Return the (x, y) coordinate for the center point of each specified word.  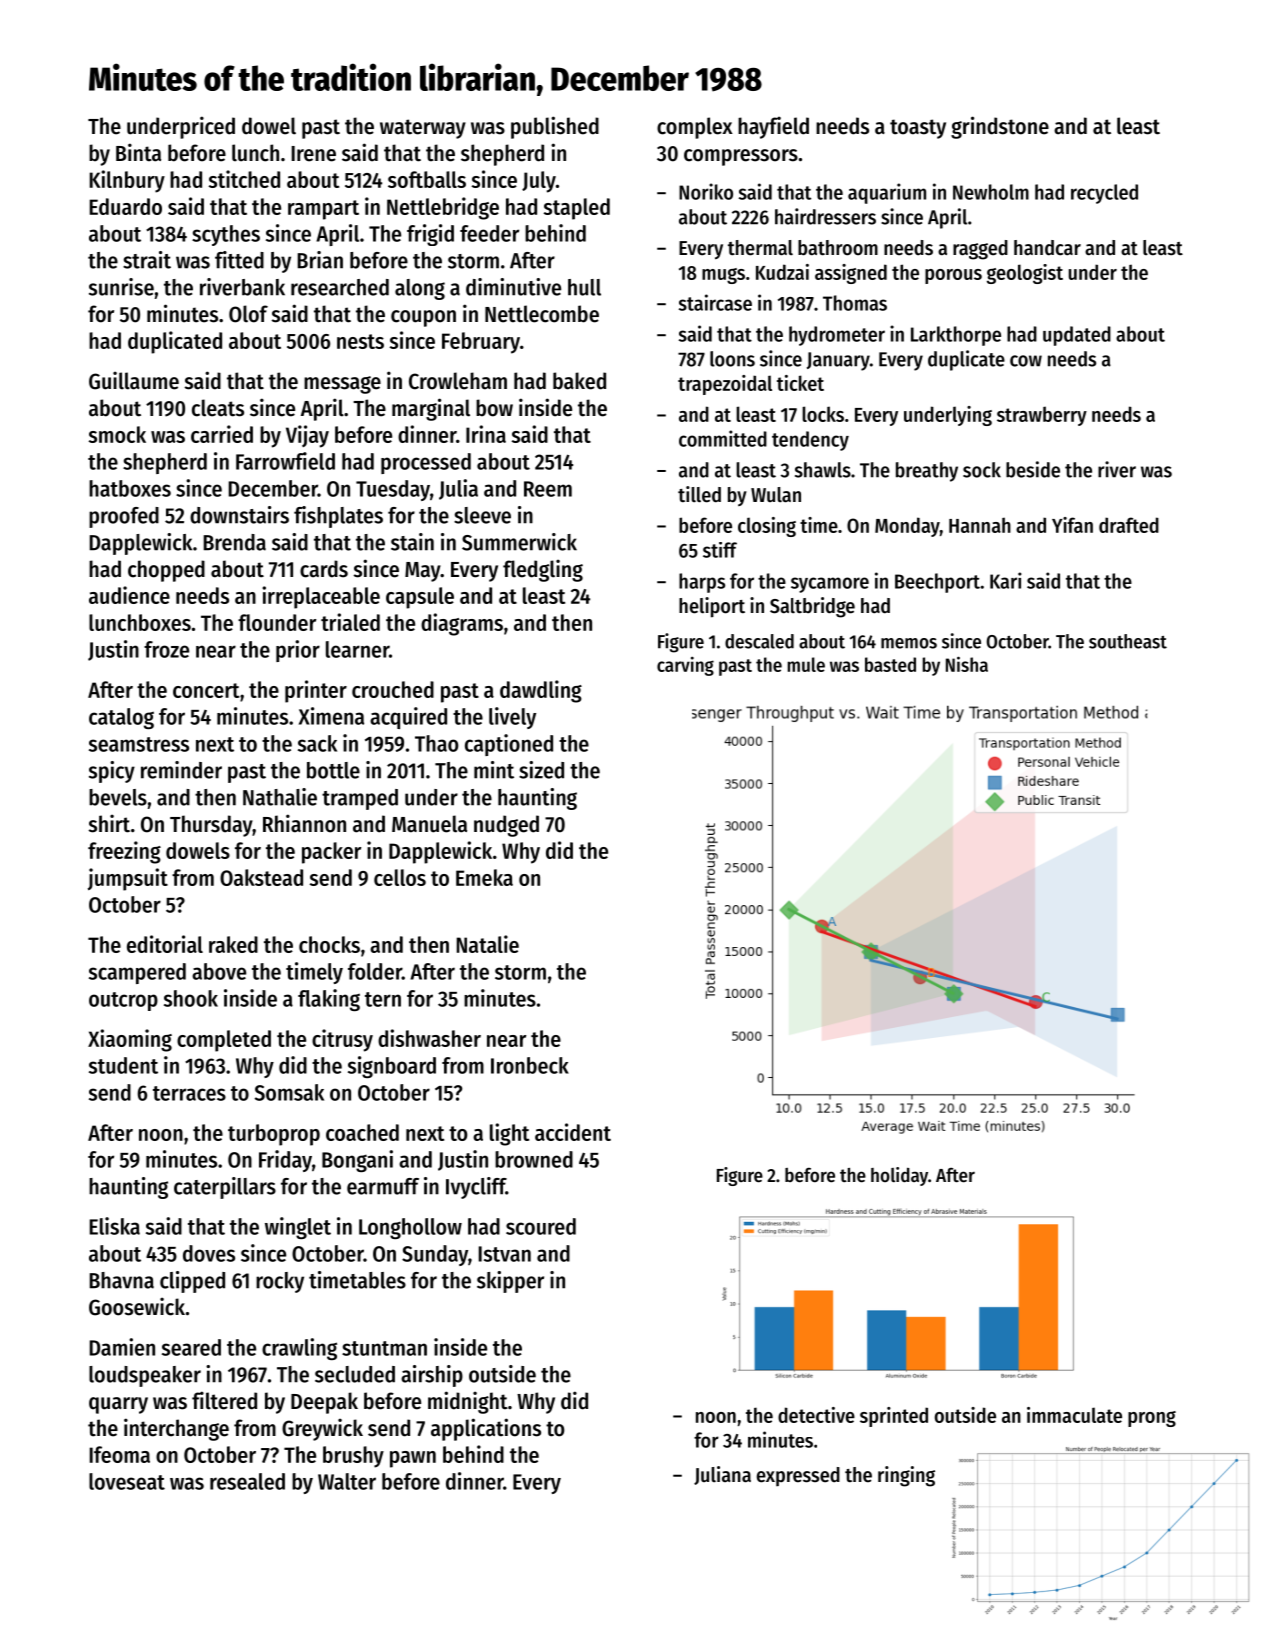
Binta (138, 152)
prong (1152, 1419)
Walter (347, 1481)
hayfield (773, 127)
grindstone (1000, 127)
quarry (118, 1405)
